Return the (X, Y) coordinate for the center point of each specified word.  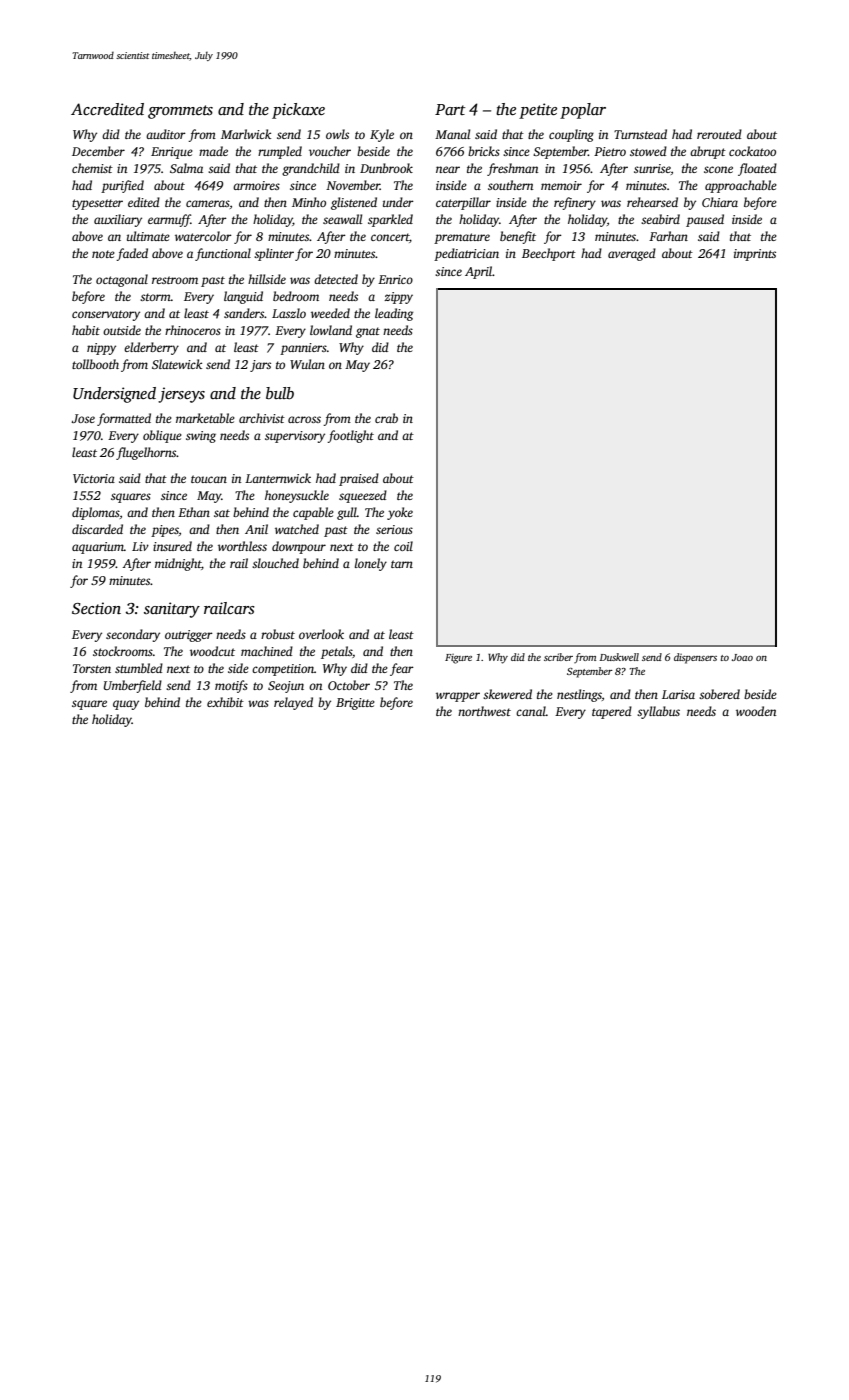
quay (126, 705)
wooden (756, 711)
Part (450, 109)
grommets (180, 112)
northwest (484, 711)
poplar (583, 111)
